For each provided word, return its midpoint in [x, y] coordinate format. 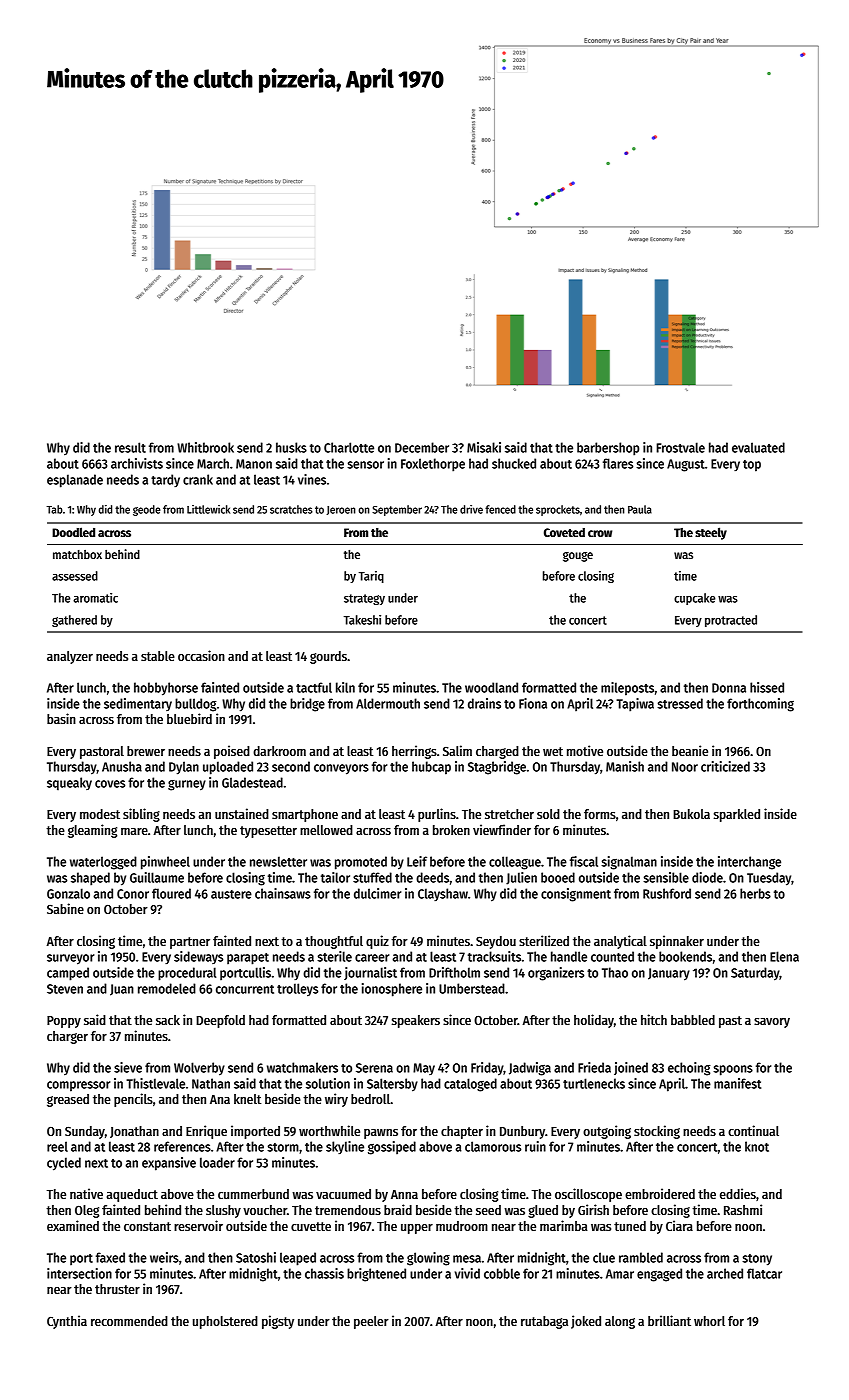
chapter [462, 1132]
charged [497, 752]
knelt [247, 1099]
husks [291, 447]
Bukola [691, 814]
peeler [371, 1322]
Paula [640, 509]
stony [757, 1260]
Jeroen [341, 510]
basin [61, 718]
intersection [79, 1273]
